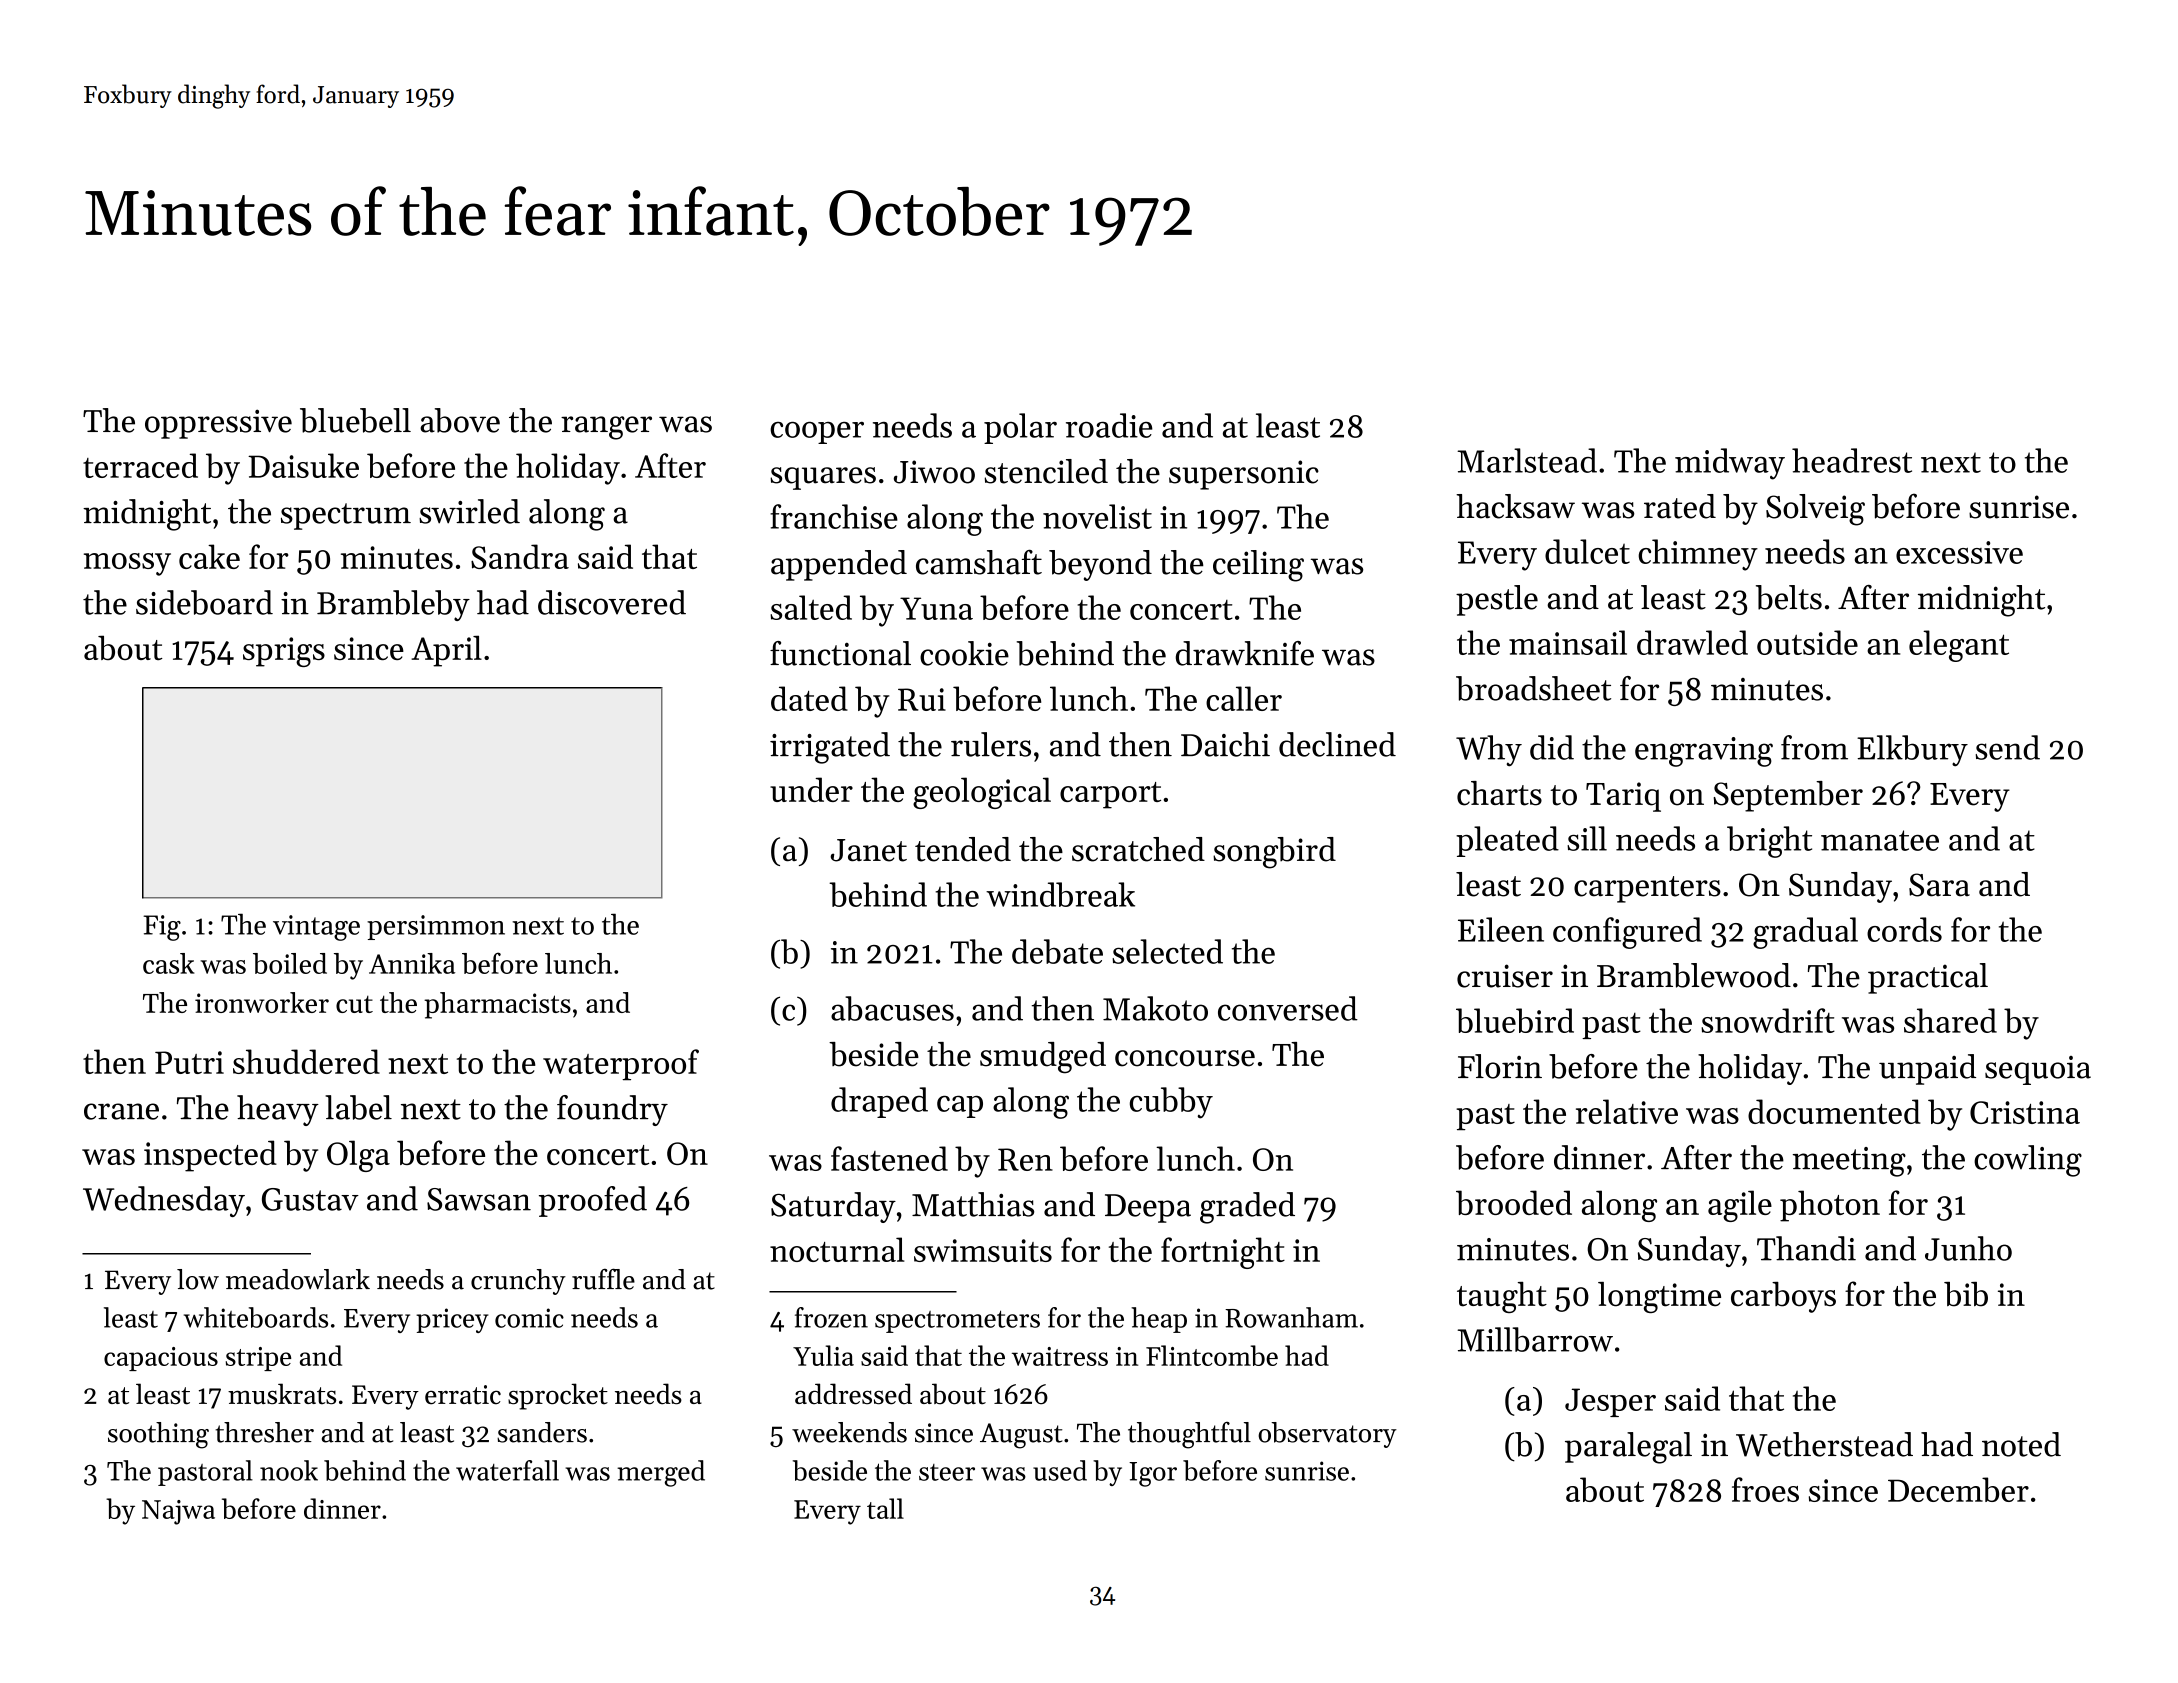 The image size is (2178, 1683). I want to click on dated, so click(809, 698).
